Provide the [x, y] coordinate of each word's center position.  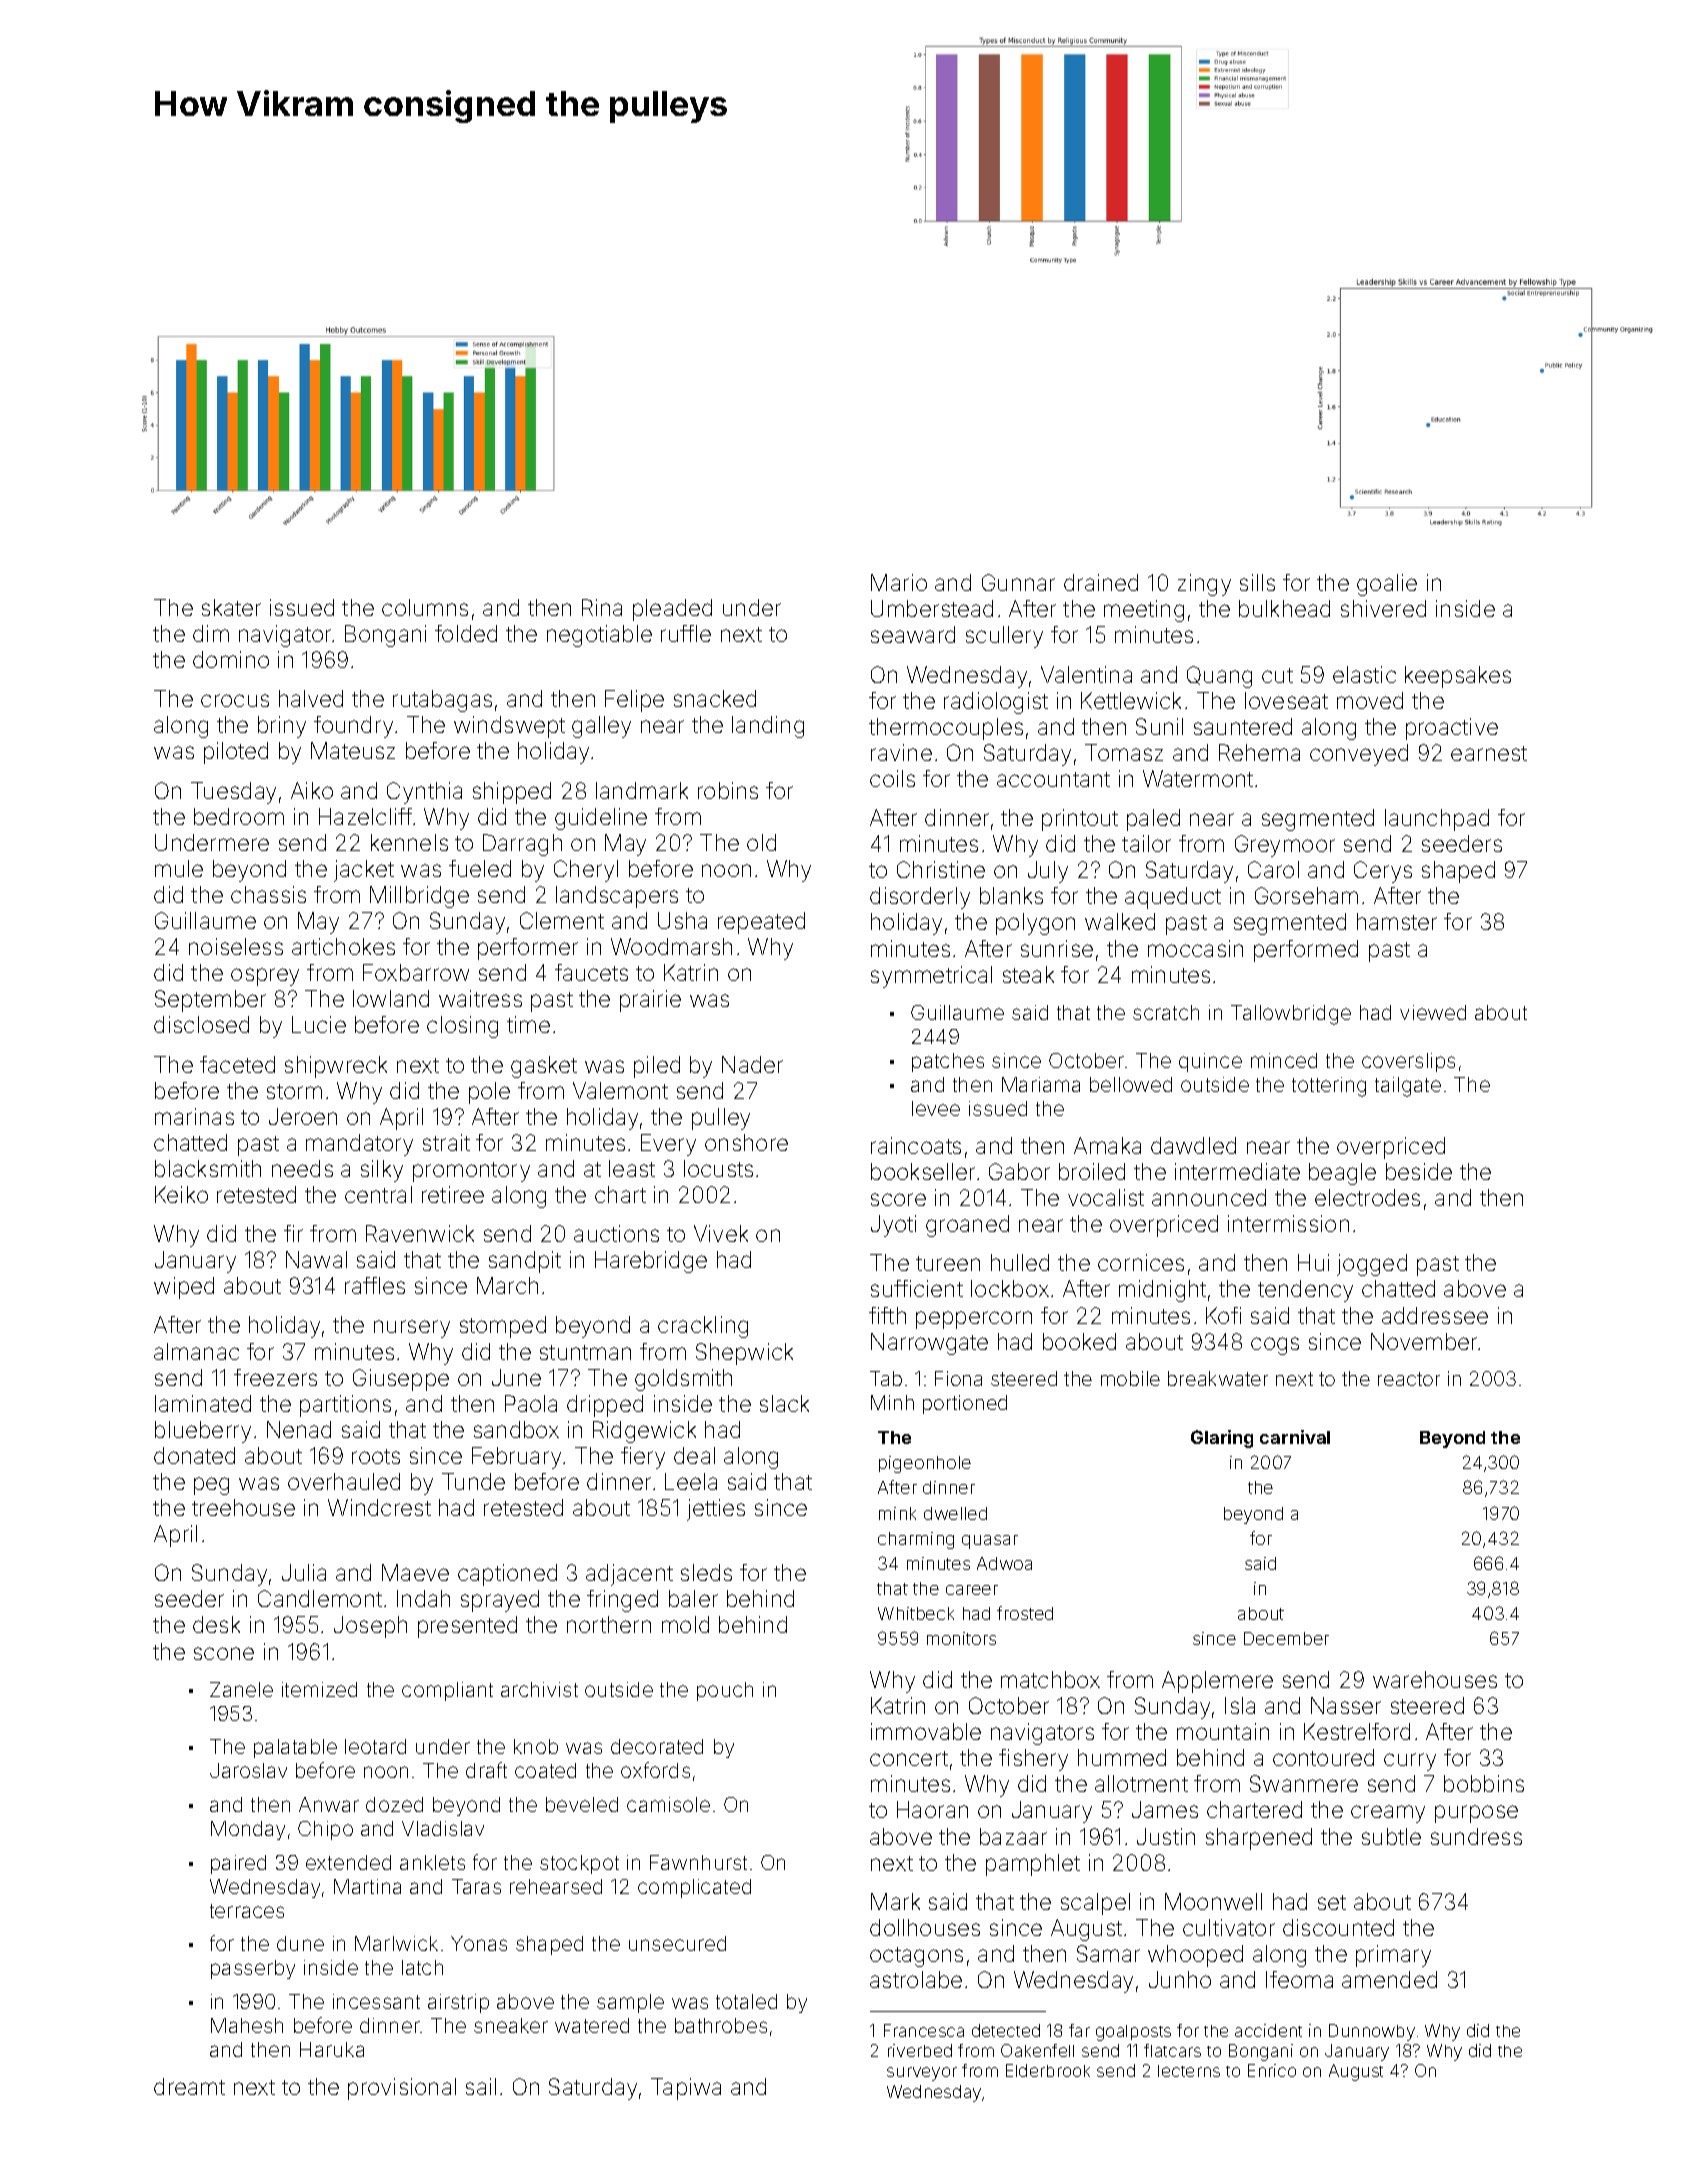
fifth [887, 1315]
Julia [304, 1572]
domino [231, 659]
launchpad [1437, 820]
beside [1419, 1171]
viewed [1433, 1012]
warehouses [1435, 1679]
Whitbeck [916, 1613]
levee [936, 1108]
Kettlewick [1131, 700]
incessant [376, 2001]
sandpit [525, 1262]
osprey [265, 977]
